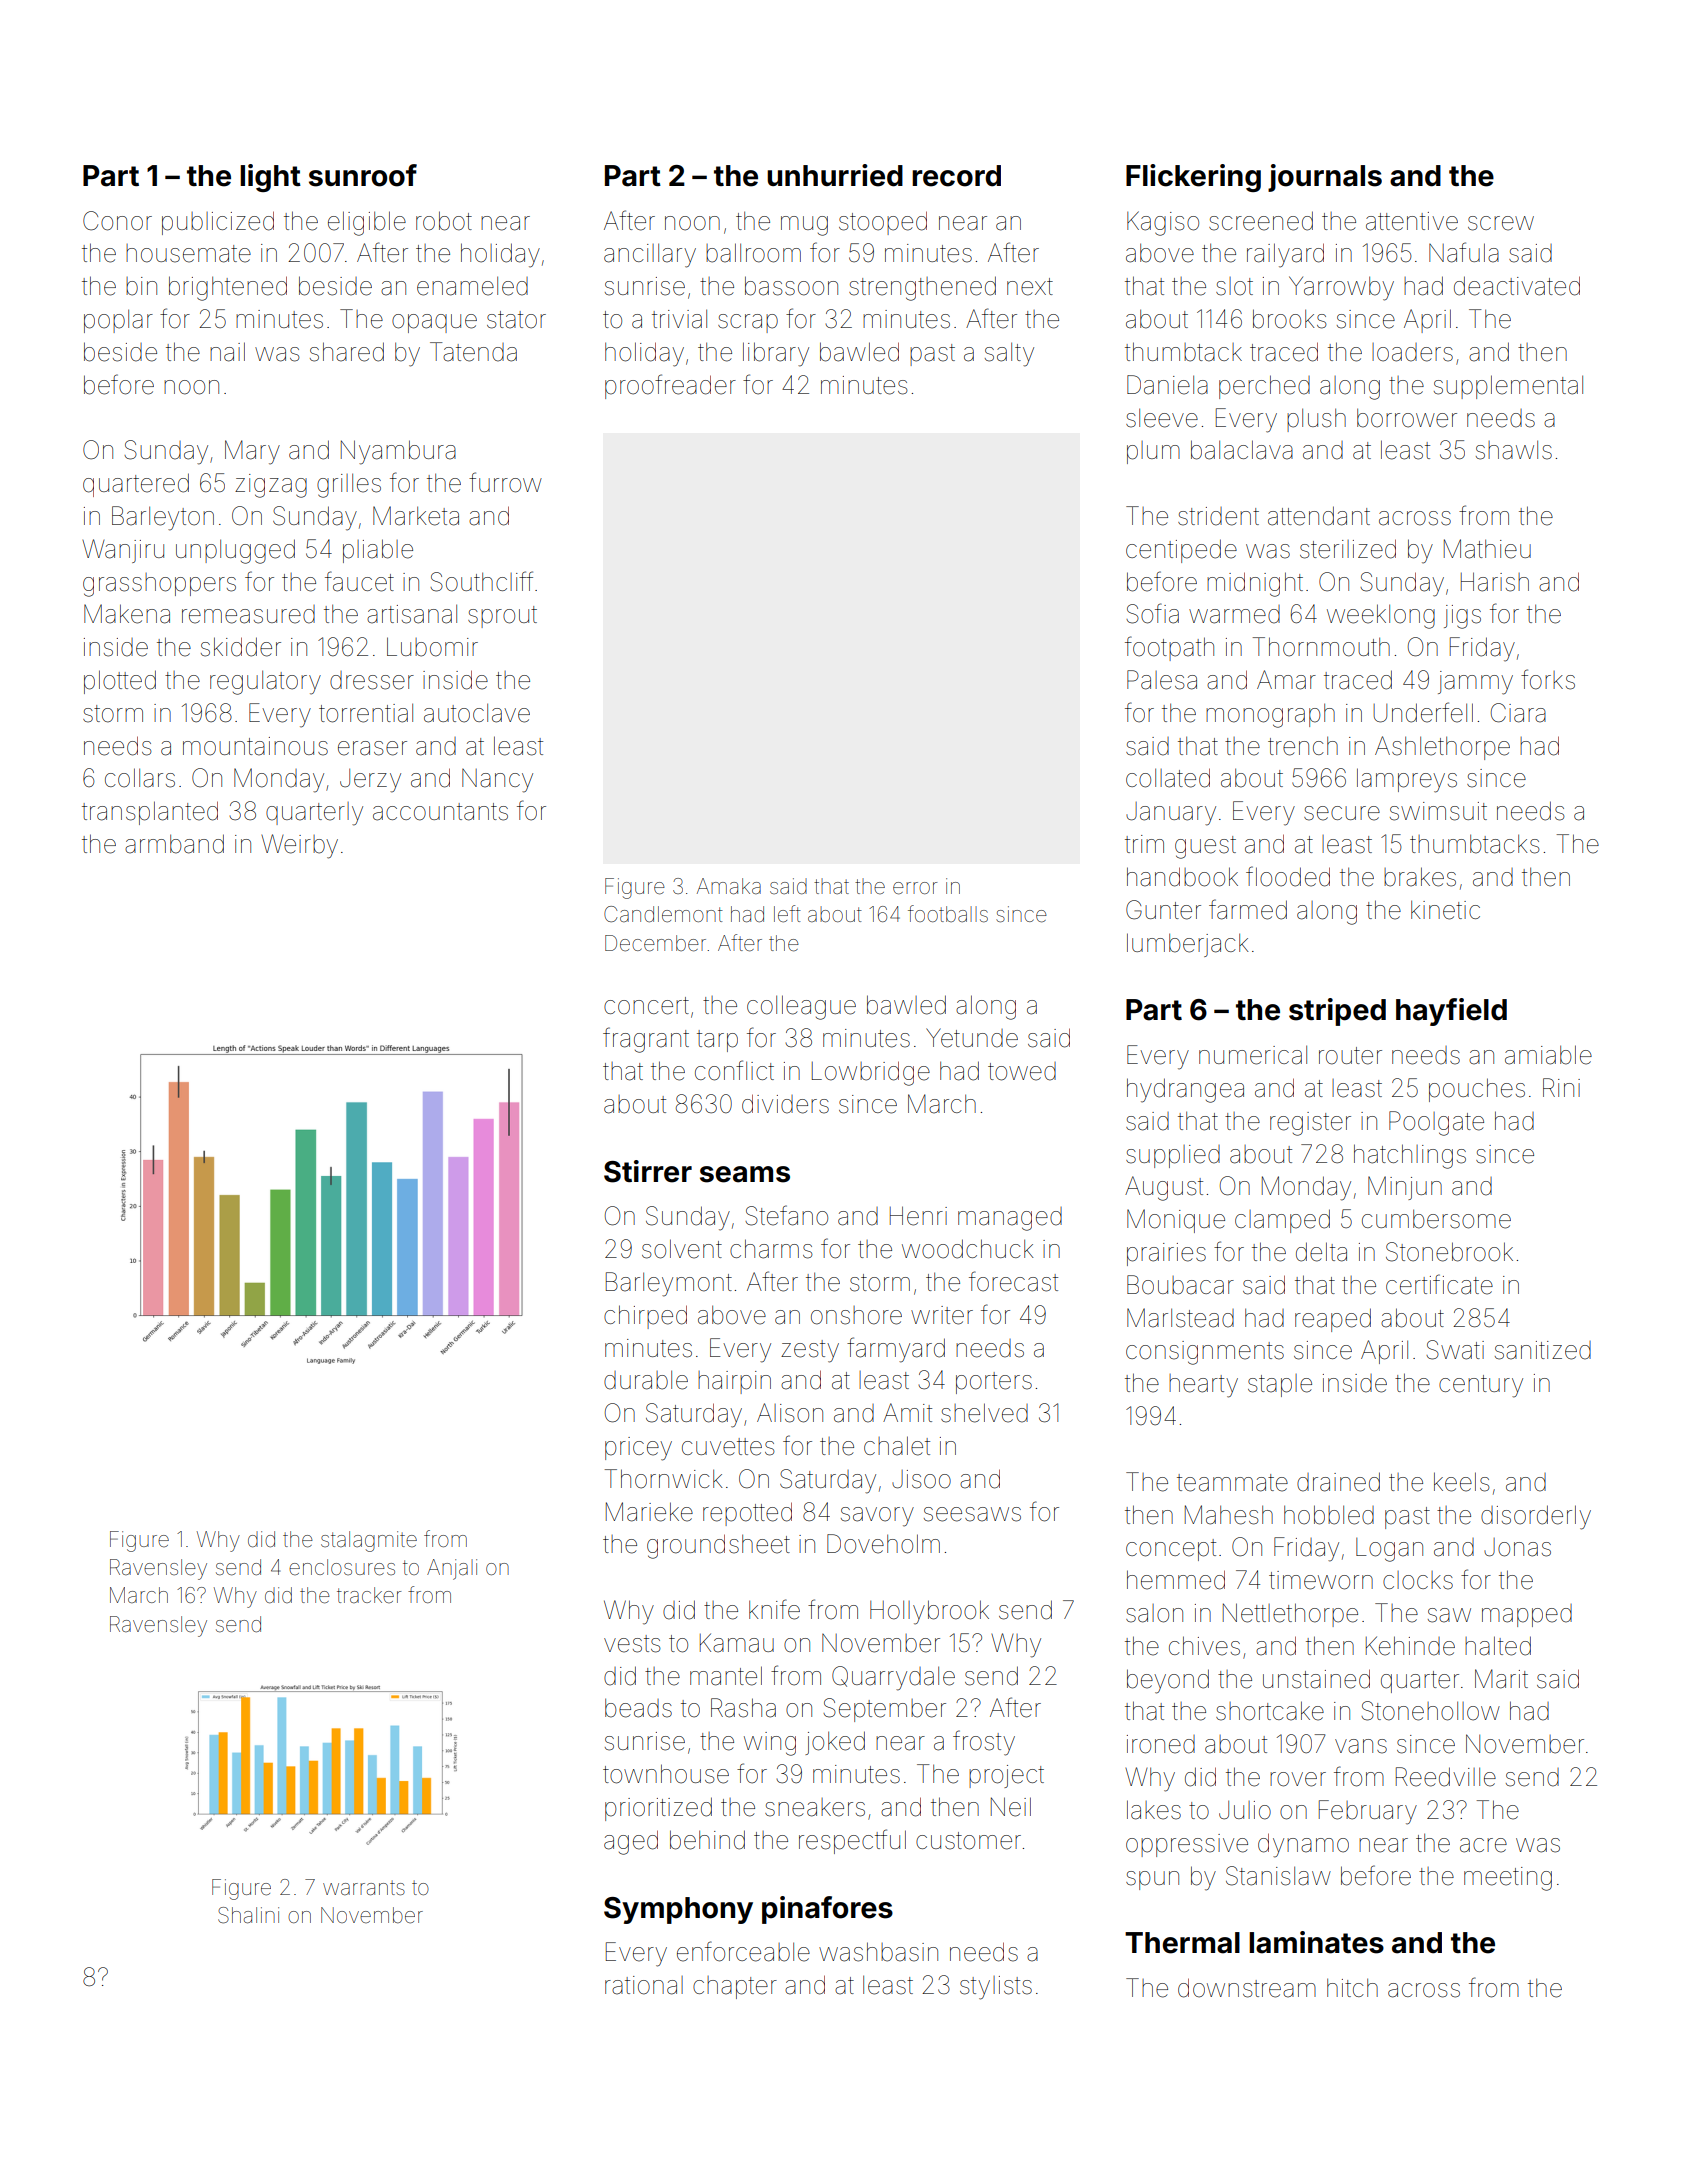  I want to click on chirped, so click(645, 1317).
